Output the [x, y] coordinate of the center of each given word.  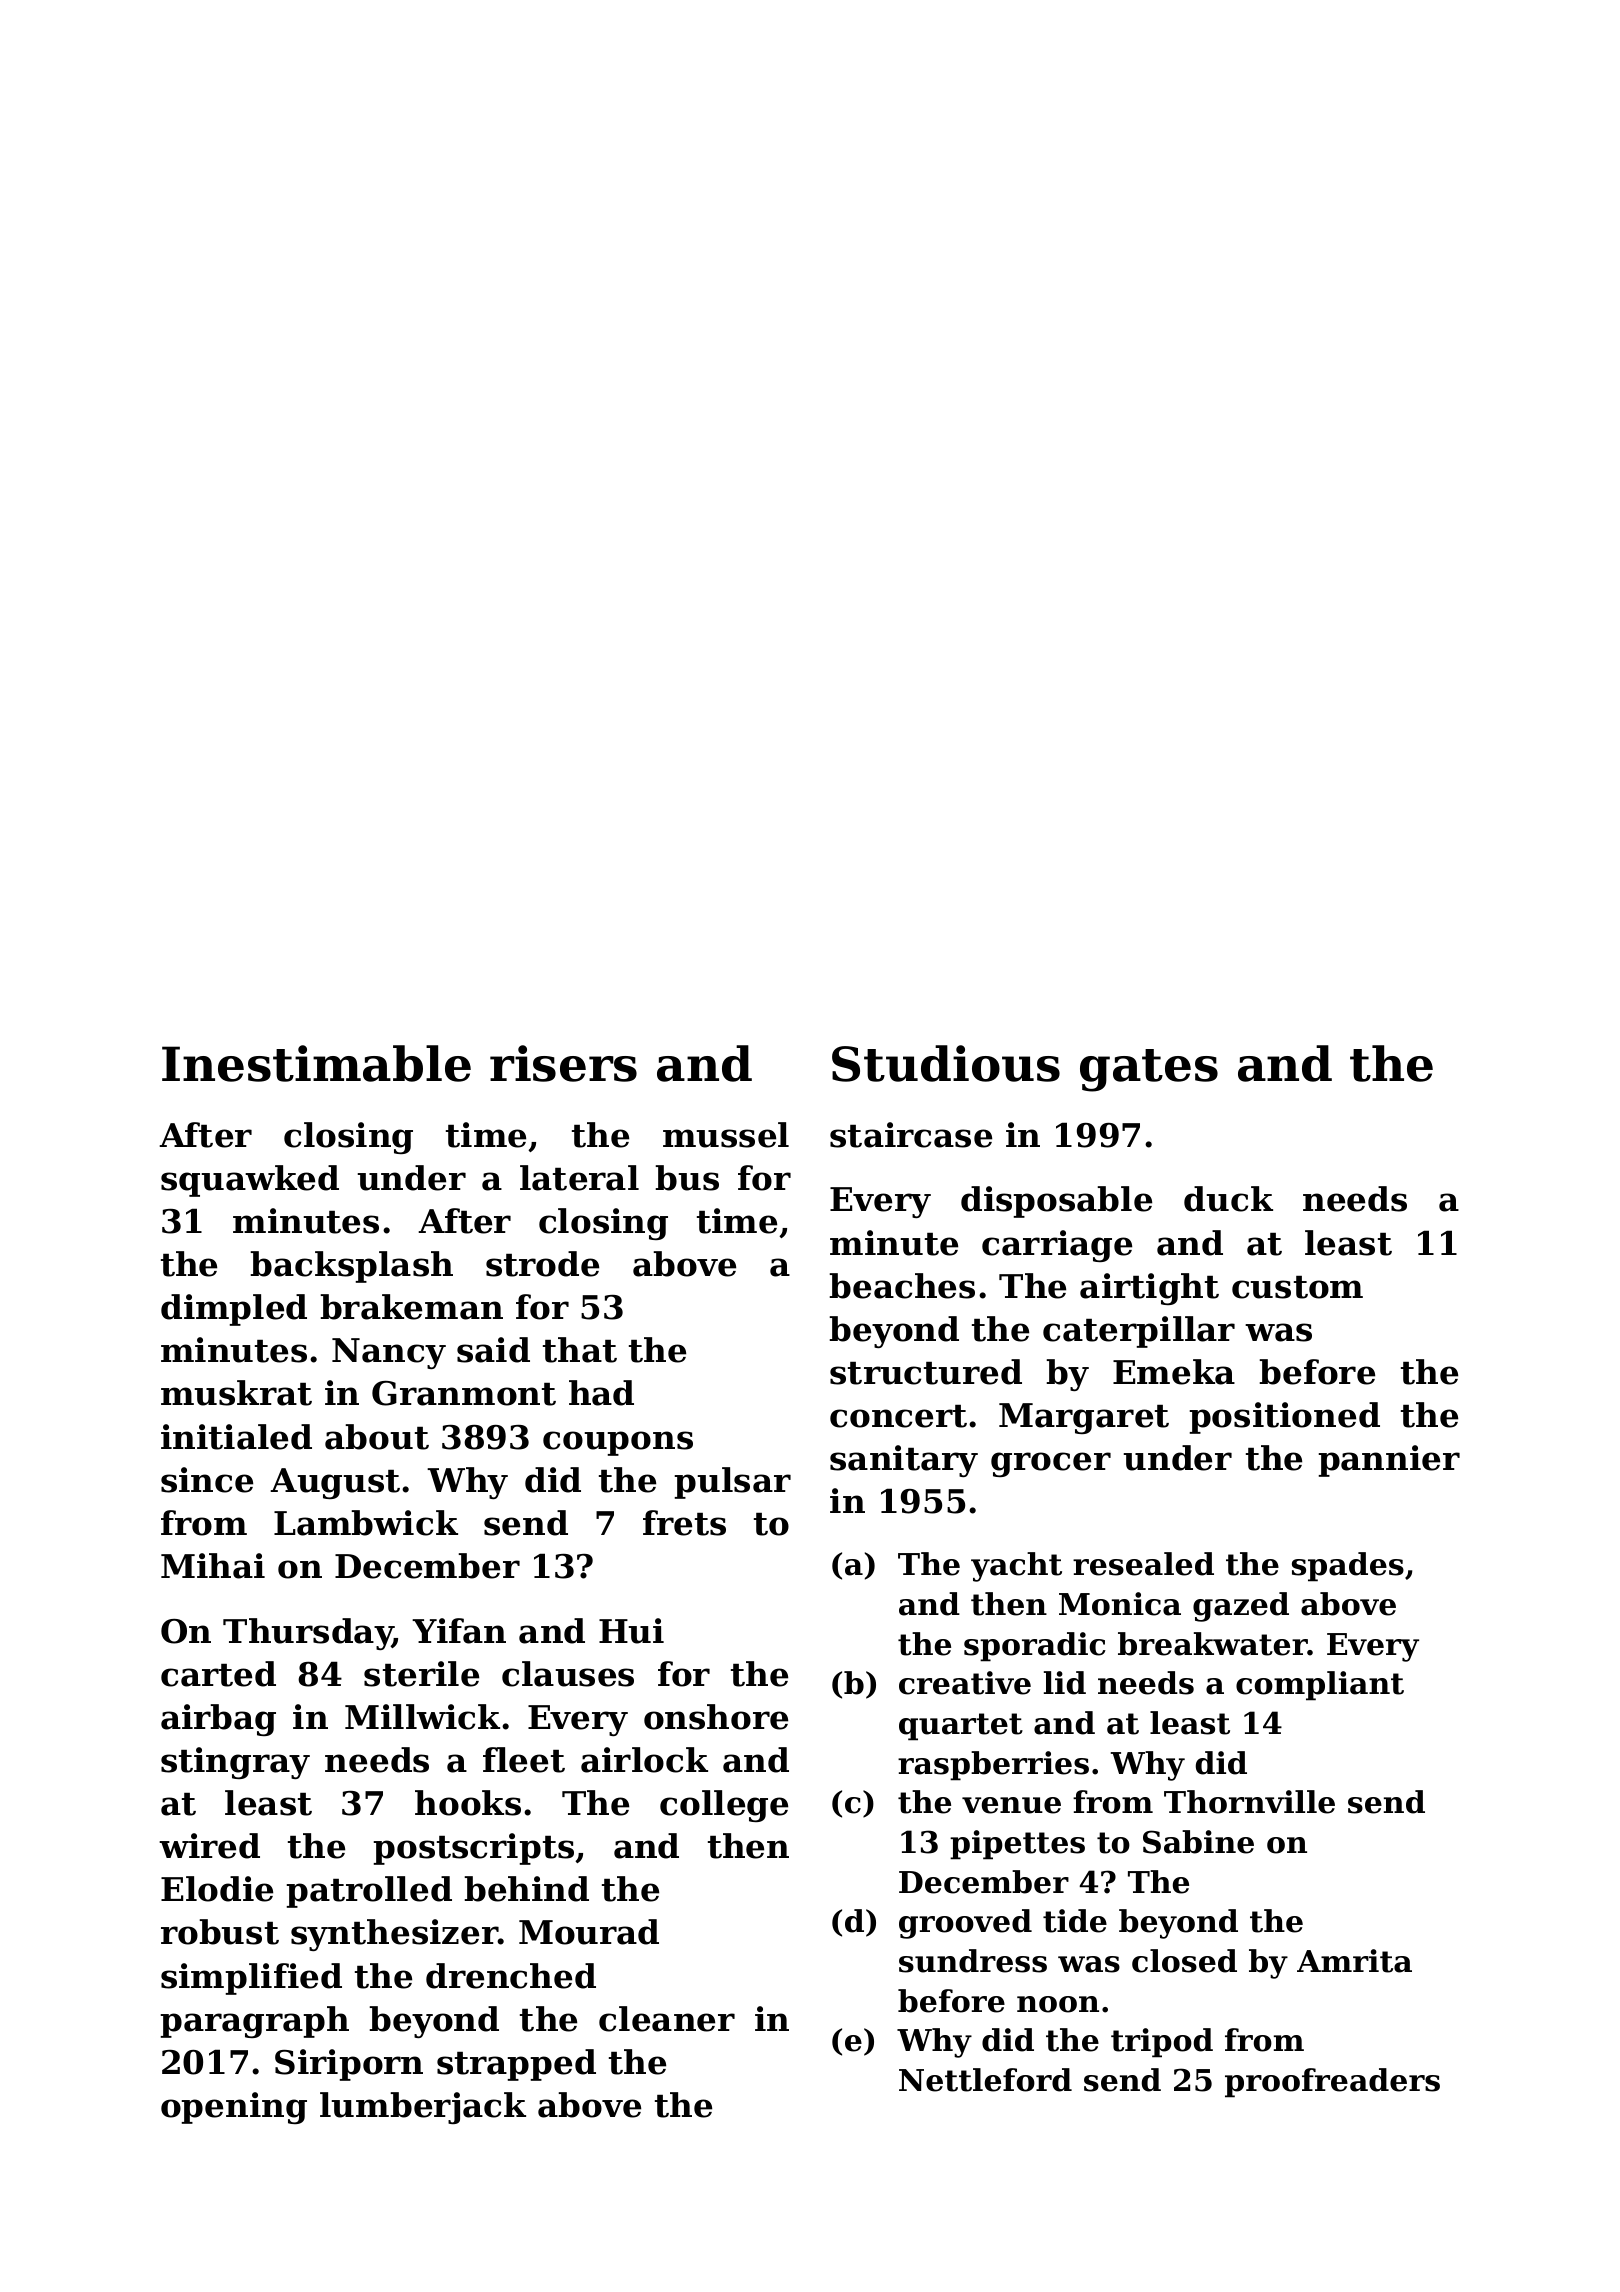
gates [1149, 1070]
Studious [946, 1063]
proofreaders [1332, 2083]
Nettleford [985, 2080]
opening [234, 2108]
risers [563, 1063]
